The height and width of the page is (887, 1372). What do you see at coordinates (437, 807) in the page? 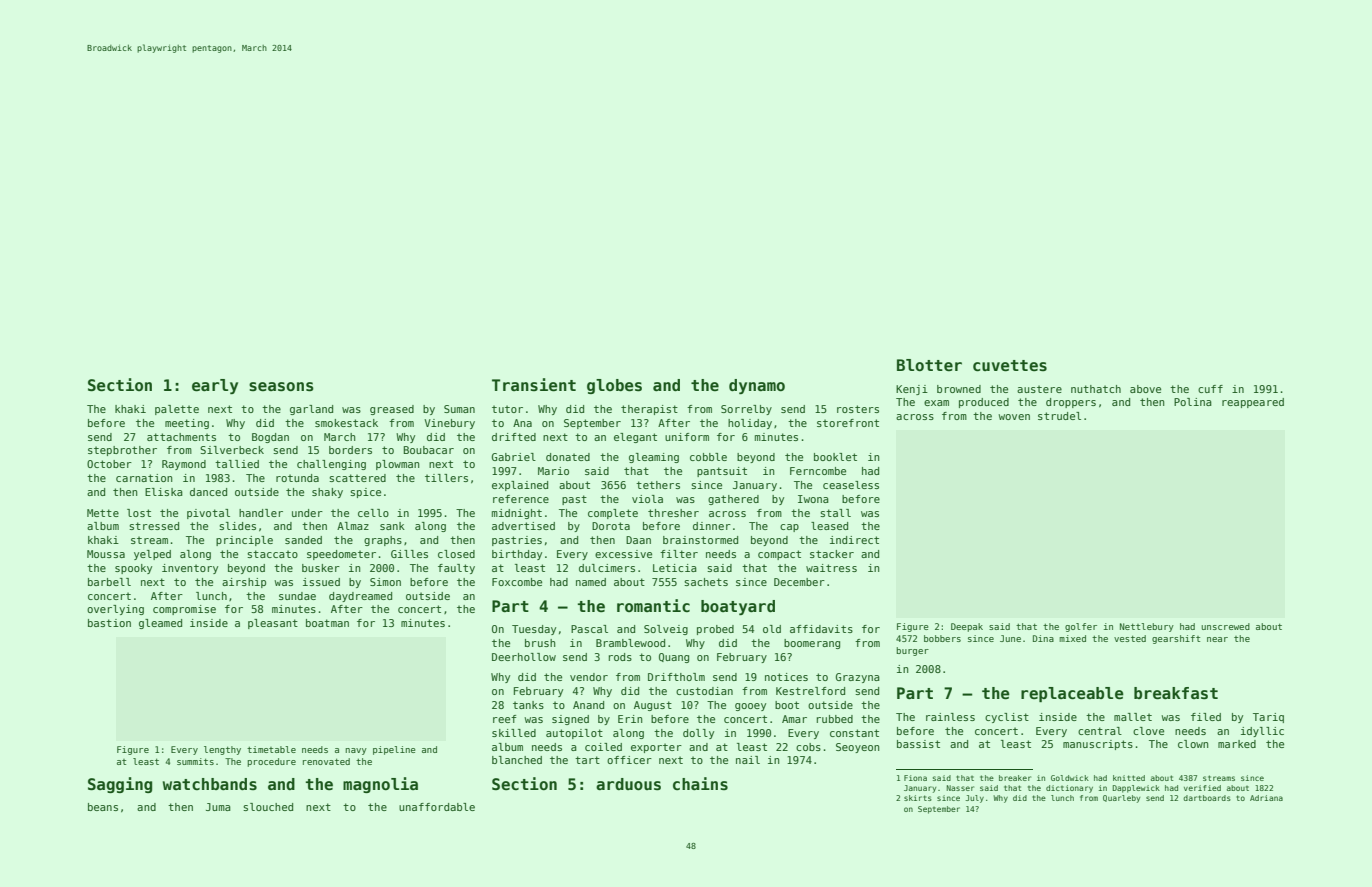
I see `unaffordable` at bounding box center [437, 807].
